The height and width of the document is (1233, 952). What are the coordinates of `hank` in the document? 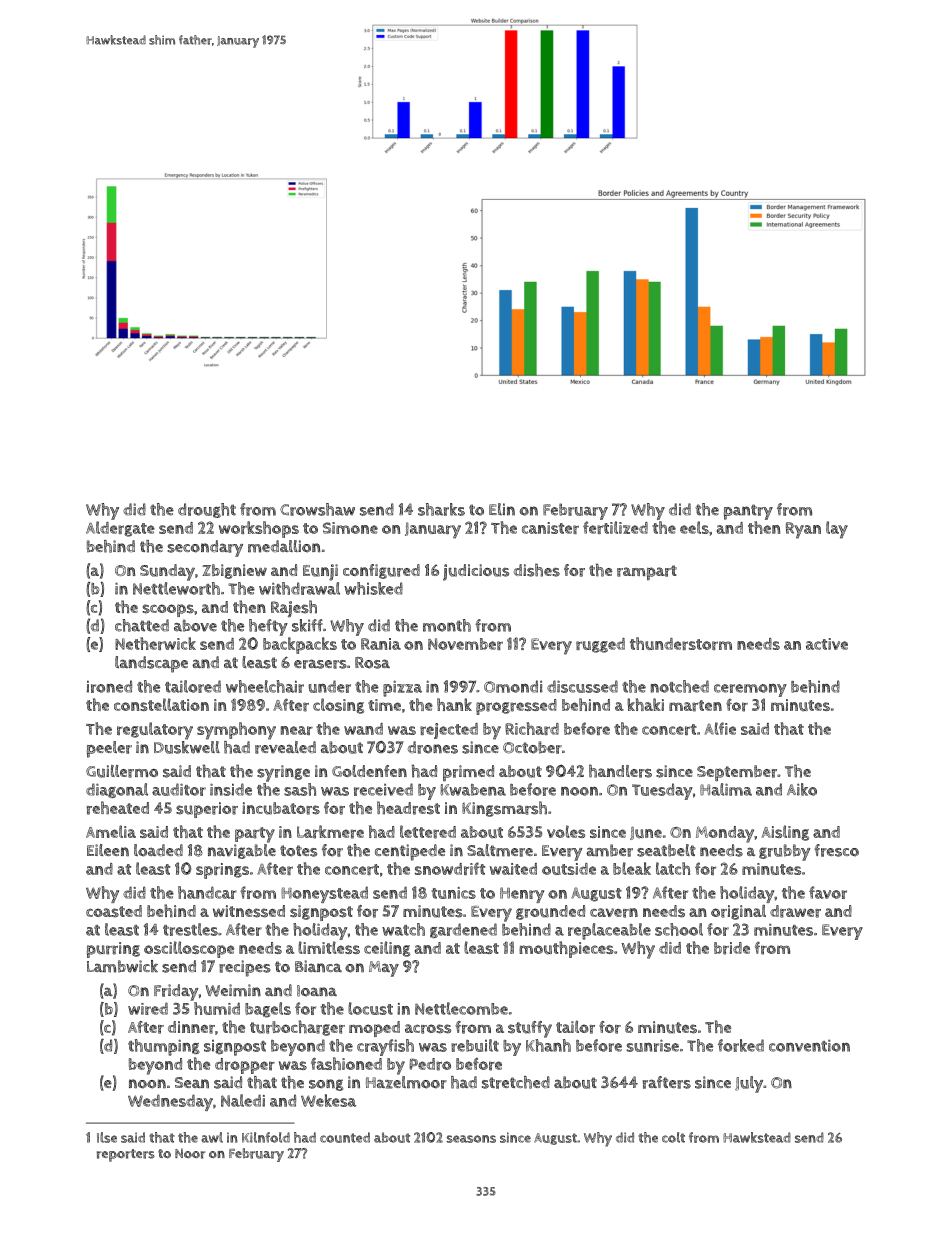 It's located at (454, 704).
